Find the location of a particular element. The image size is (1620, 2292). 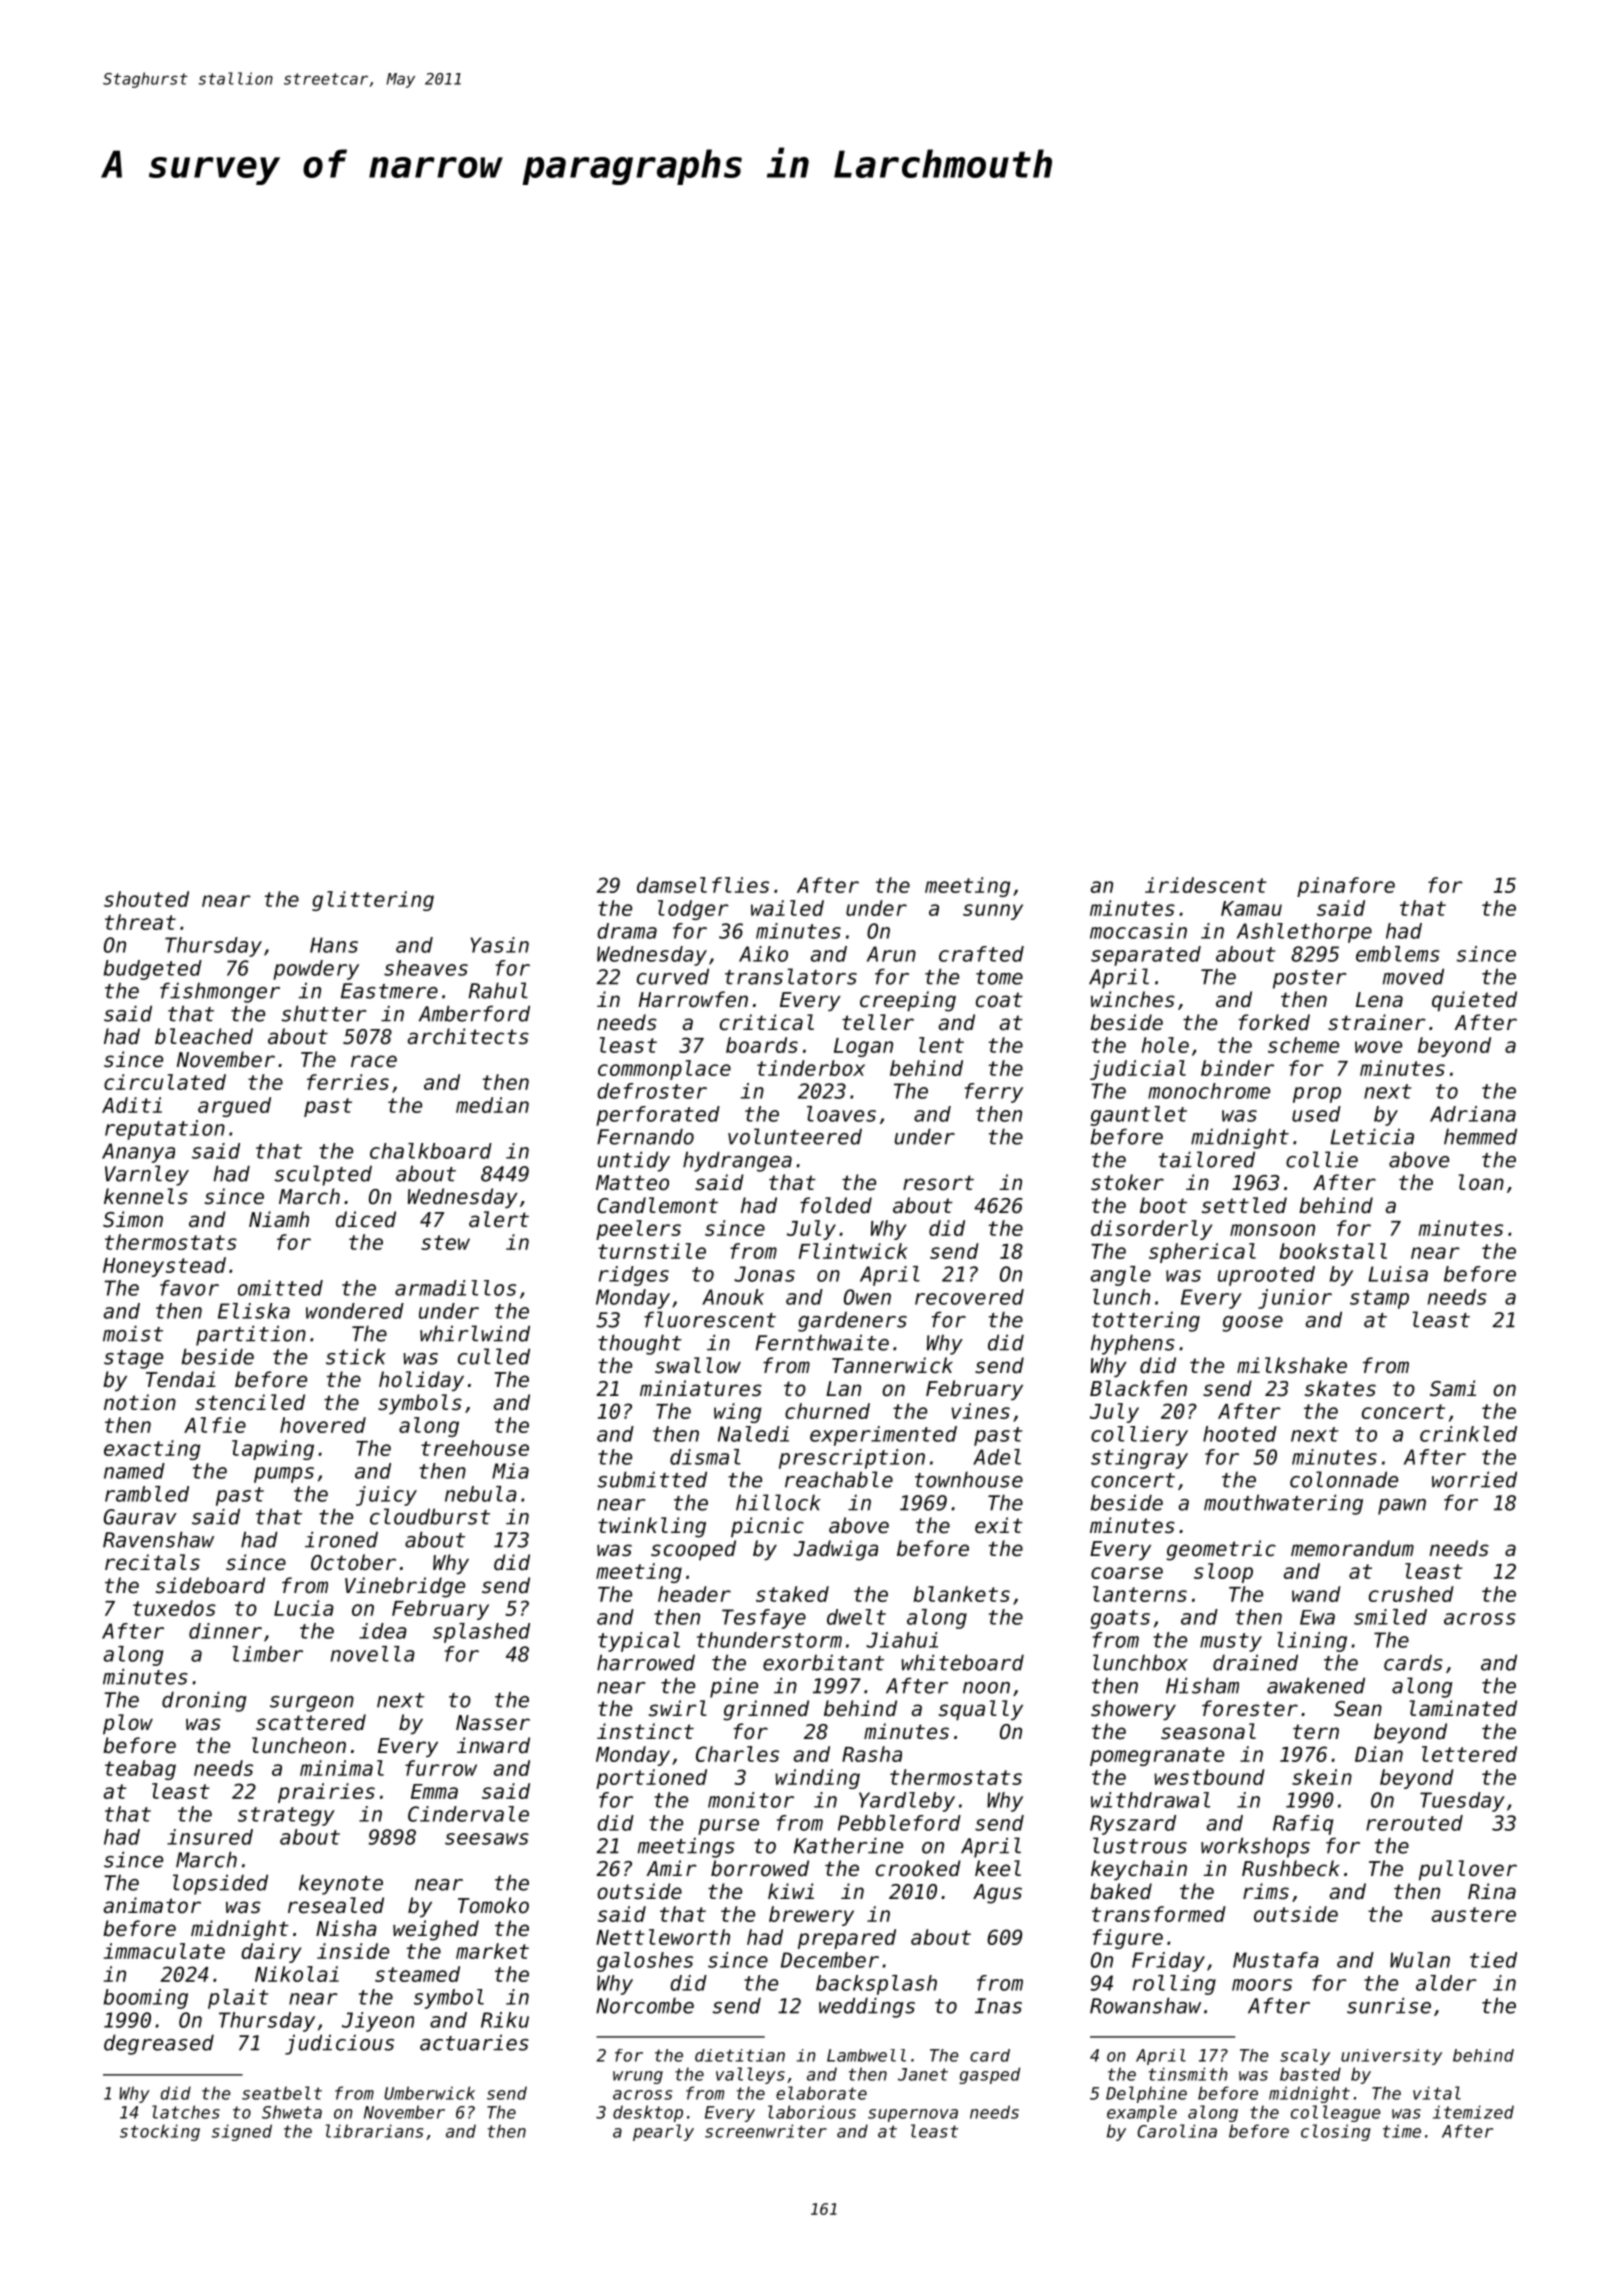

screenwriter is located at coordinates (766, 2131).
